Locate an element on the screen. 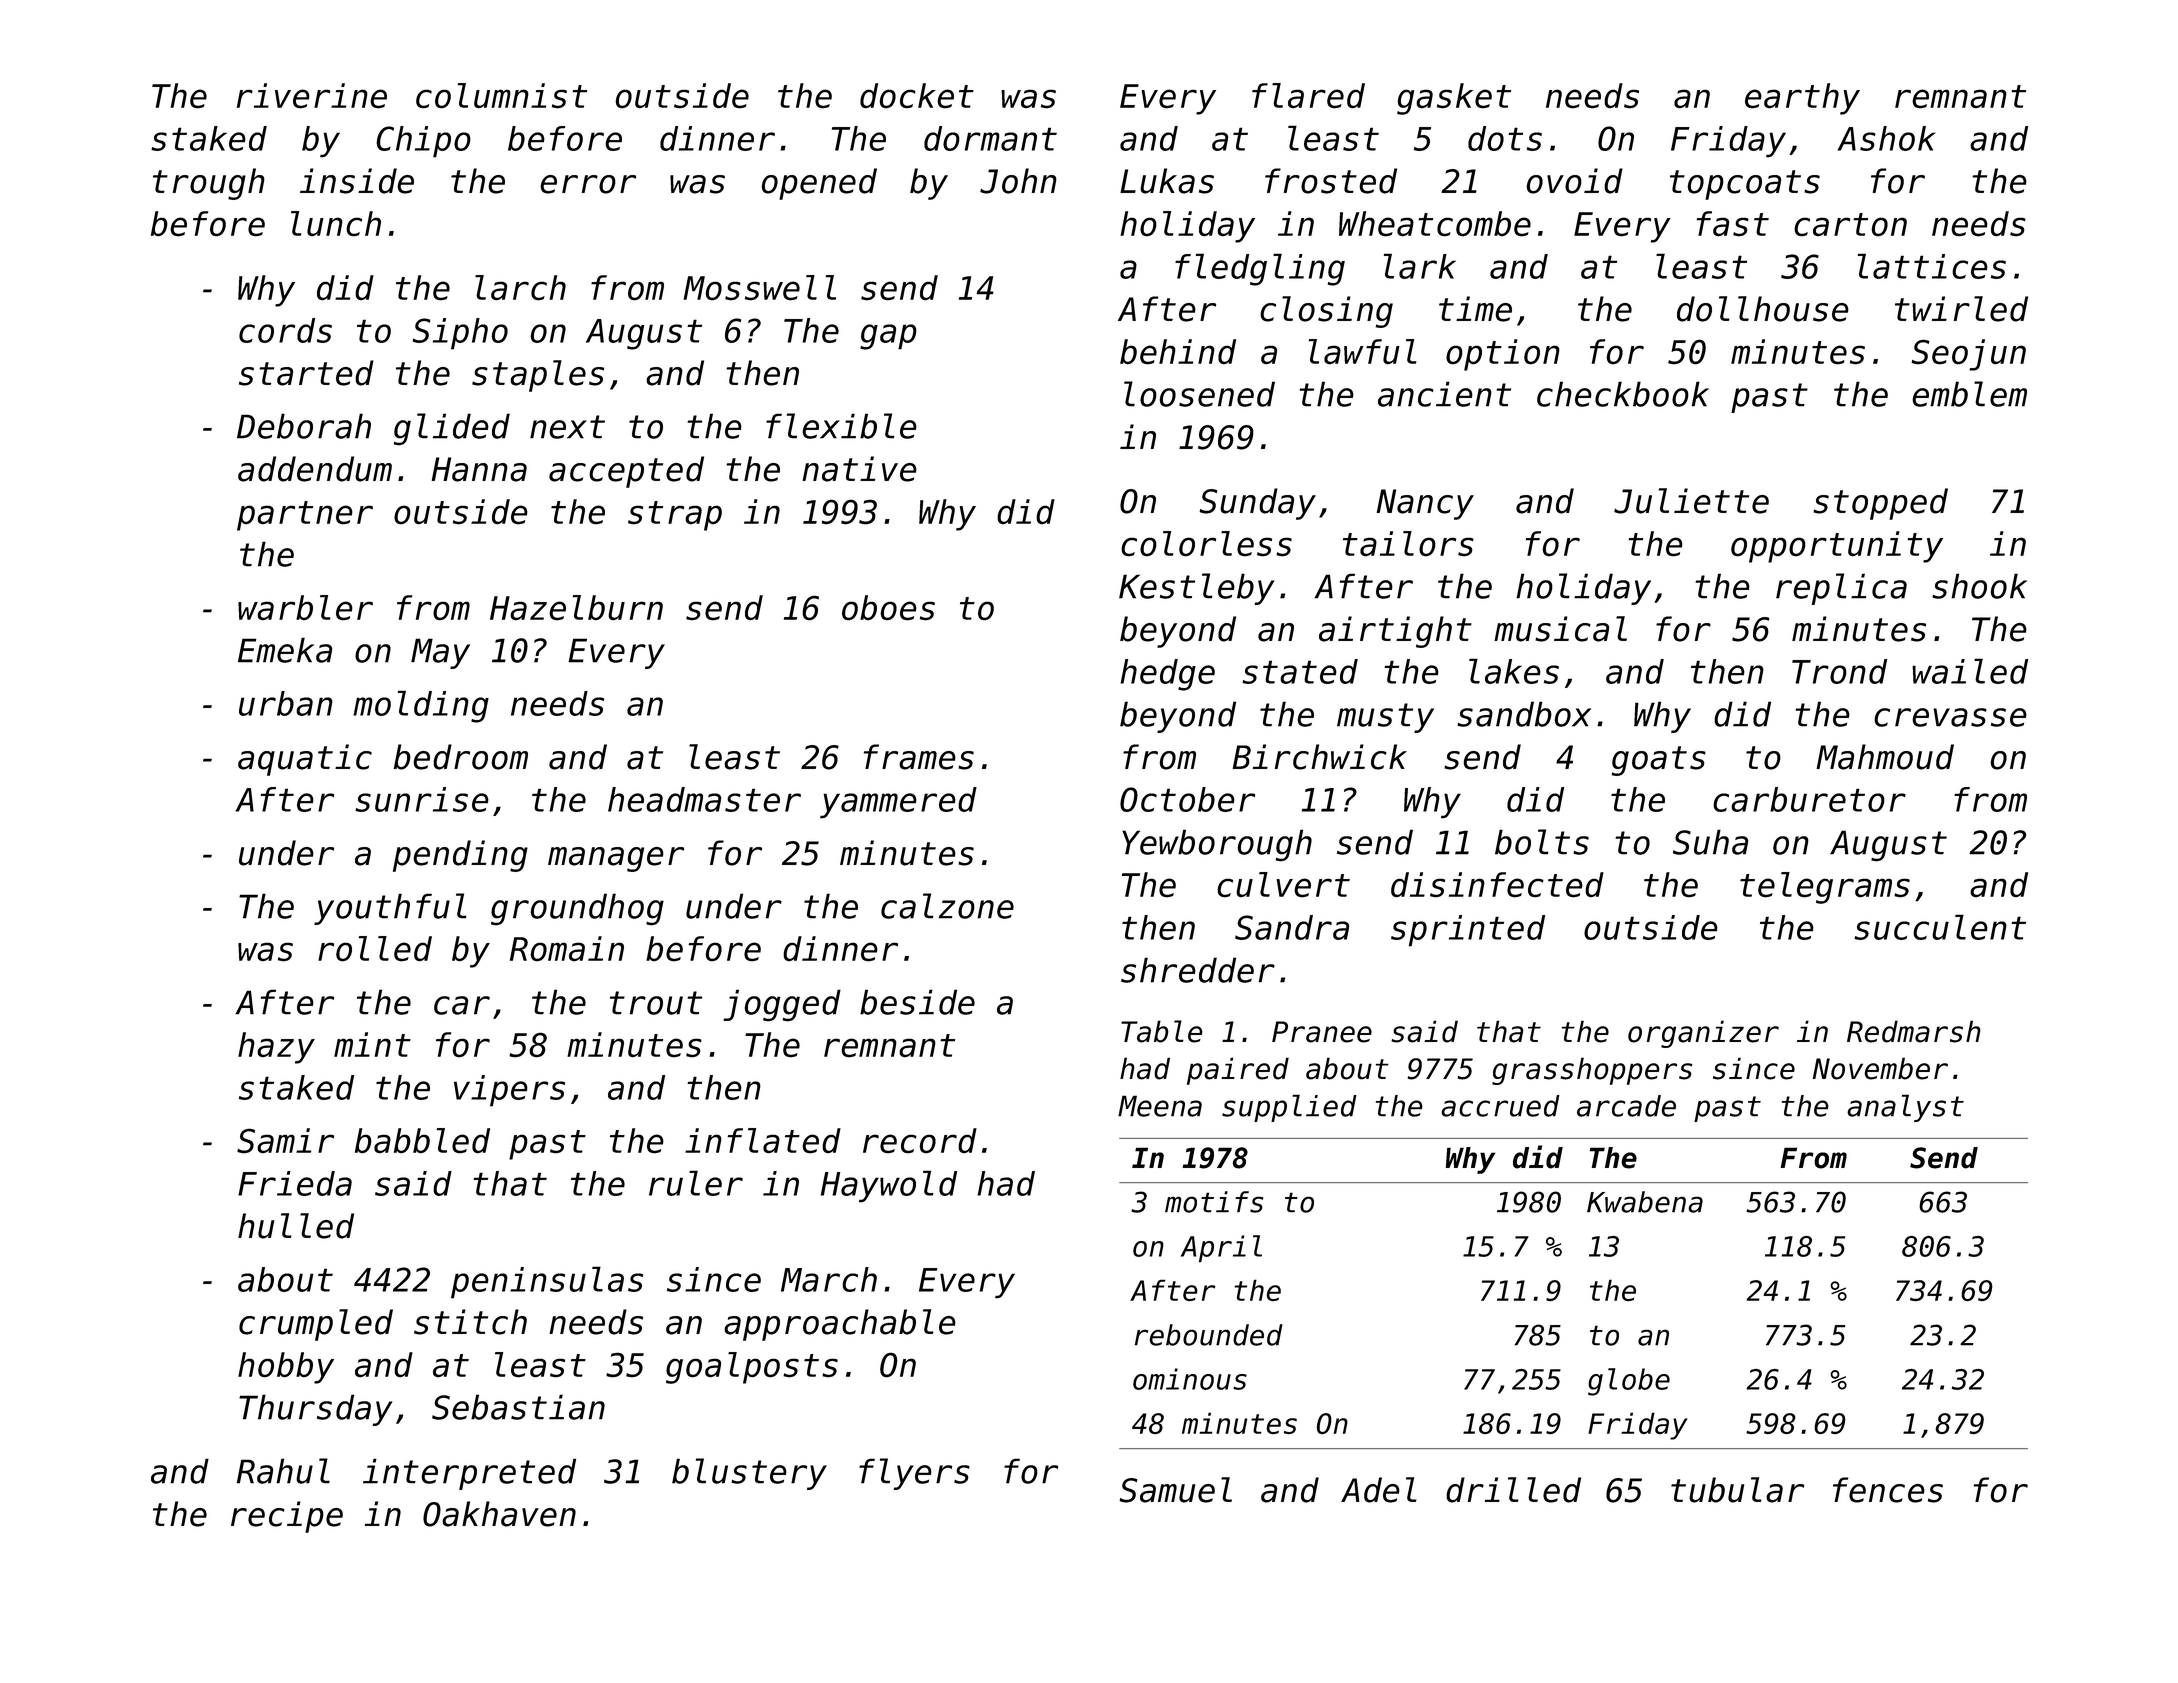 This screenshot has width=2178, height=1683. hobby is located at coordinates (286, 1368).
